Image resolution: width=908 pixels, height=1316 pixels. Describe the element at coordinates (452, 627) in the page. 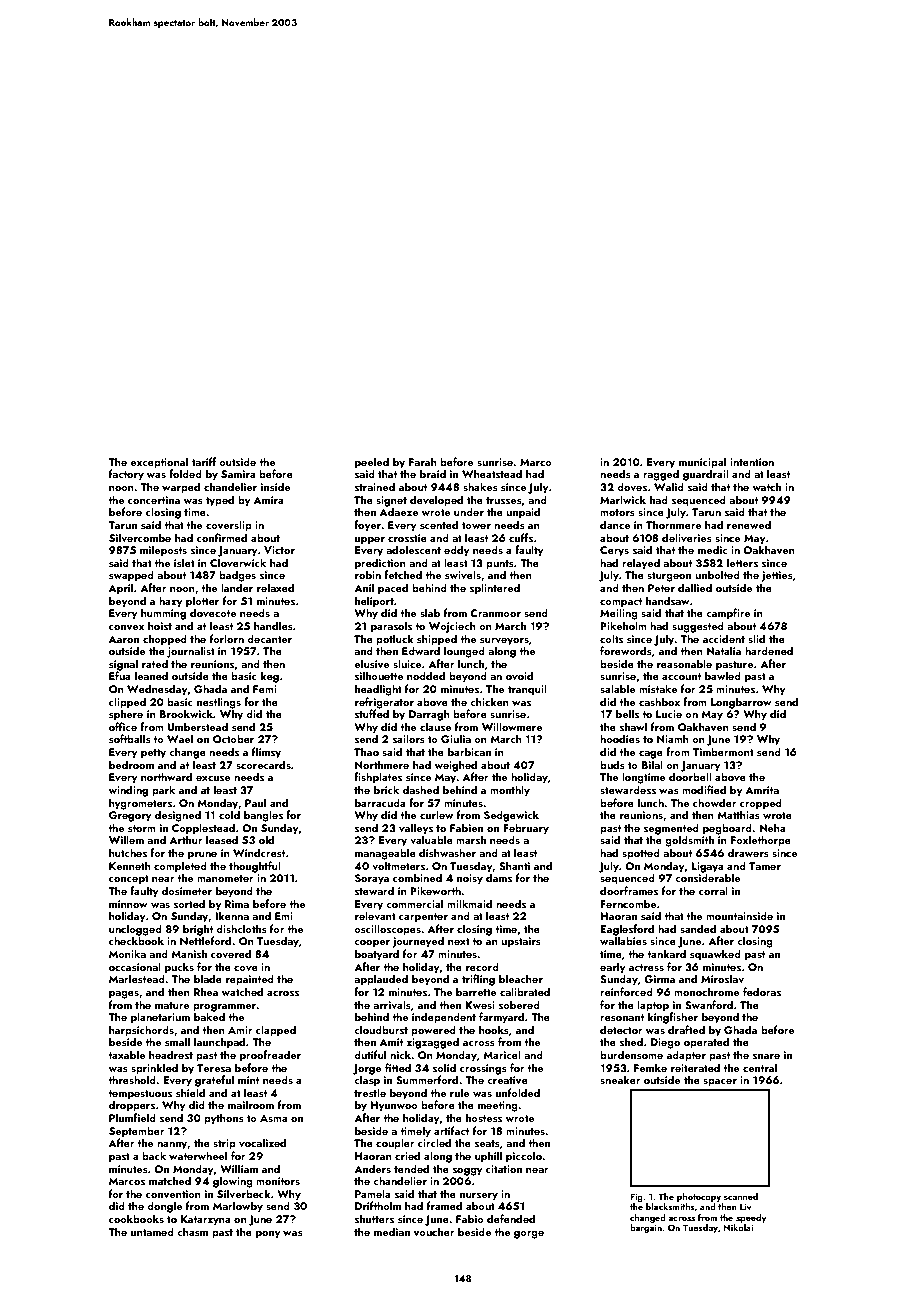

I see `Wojciech` at that location.
